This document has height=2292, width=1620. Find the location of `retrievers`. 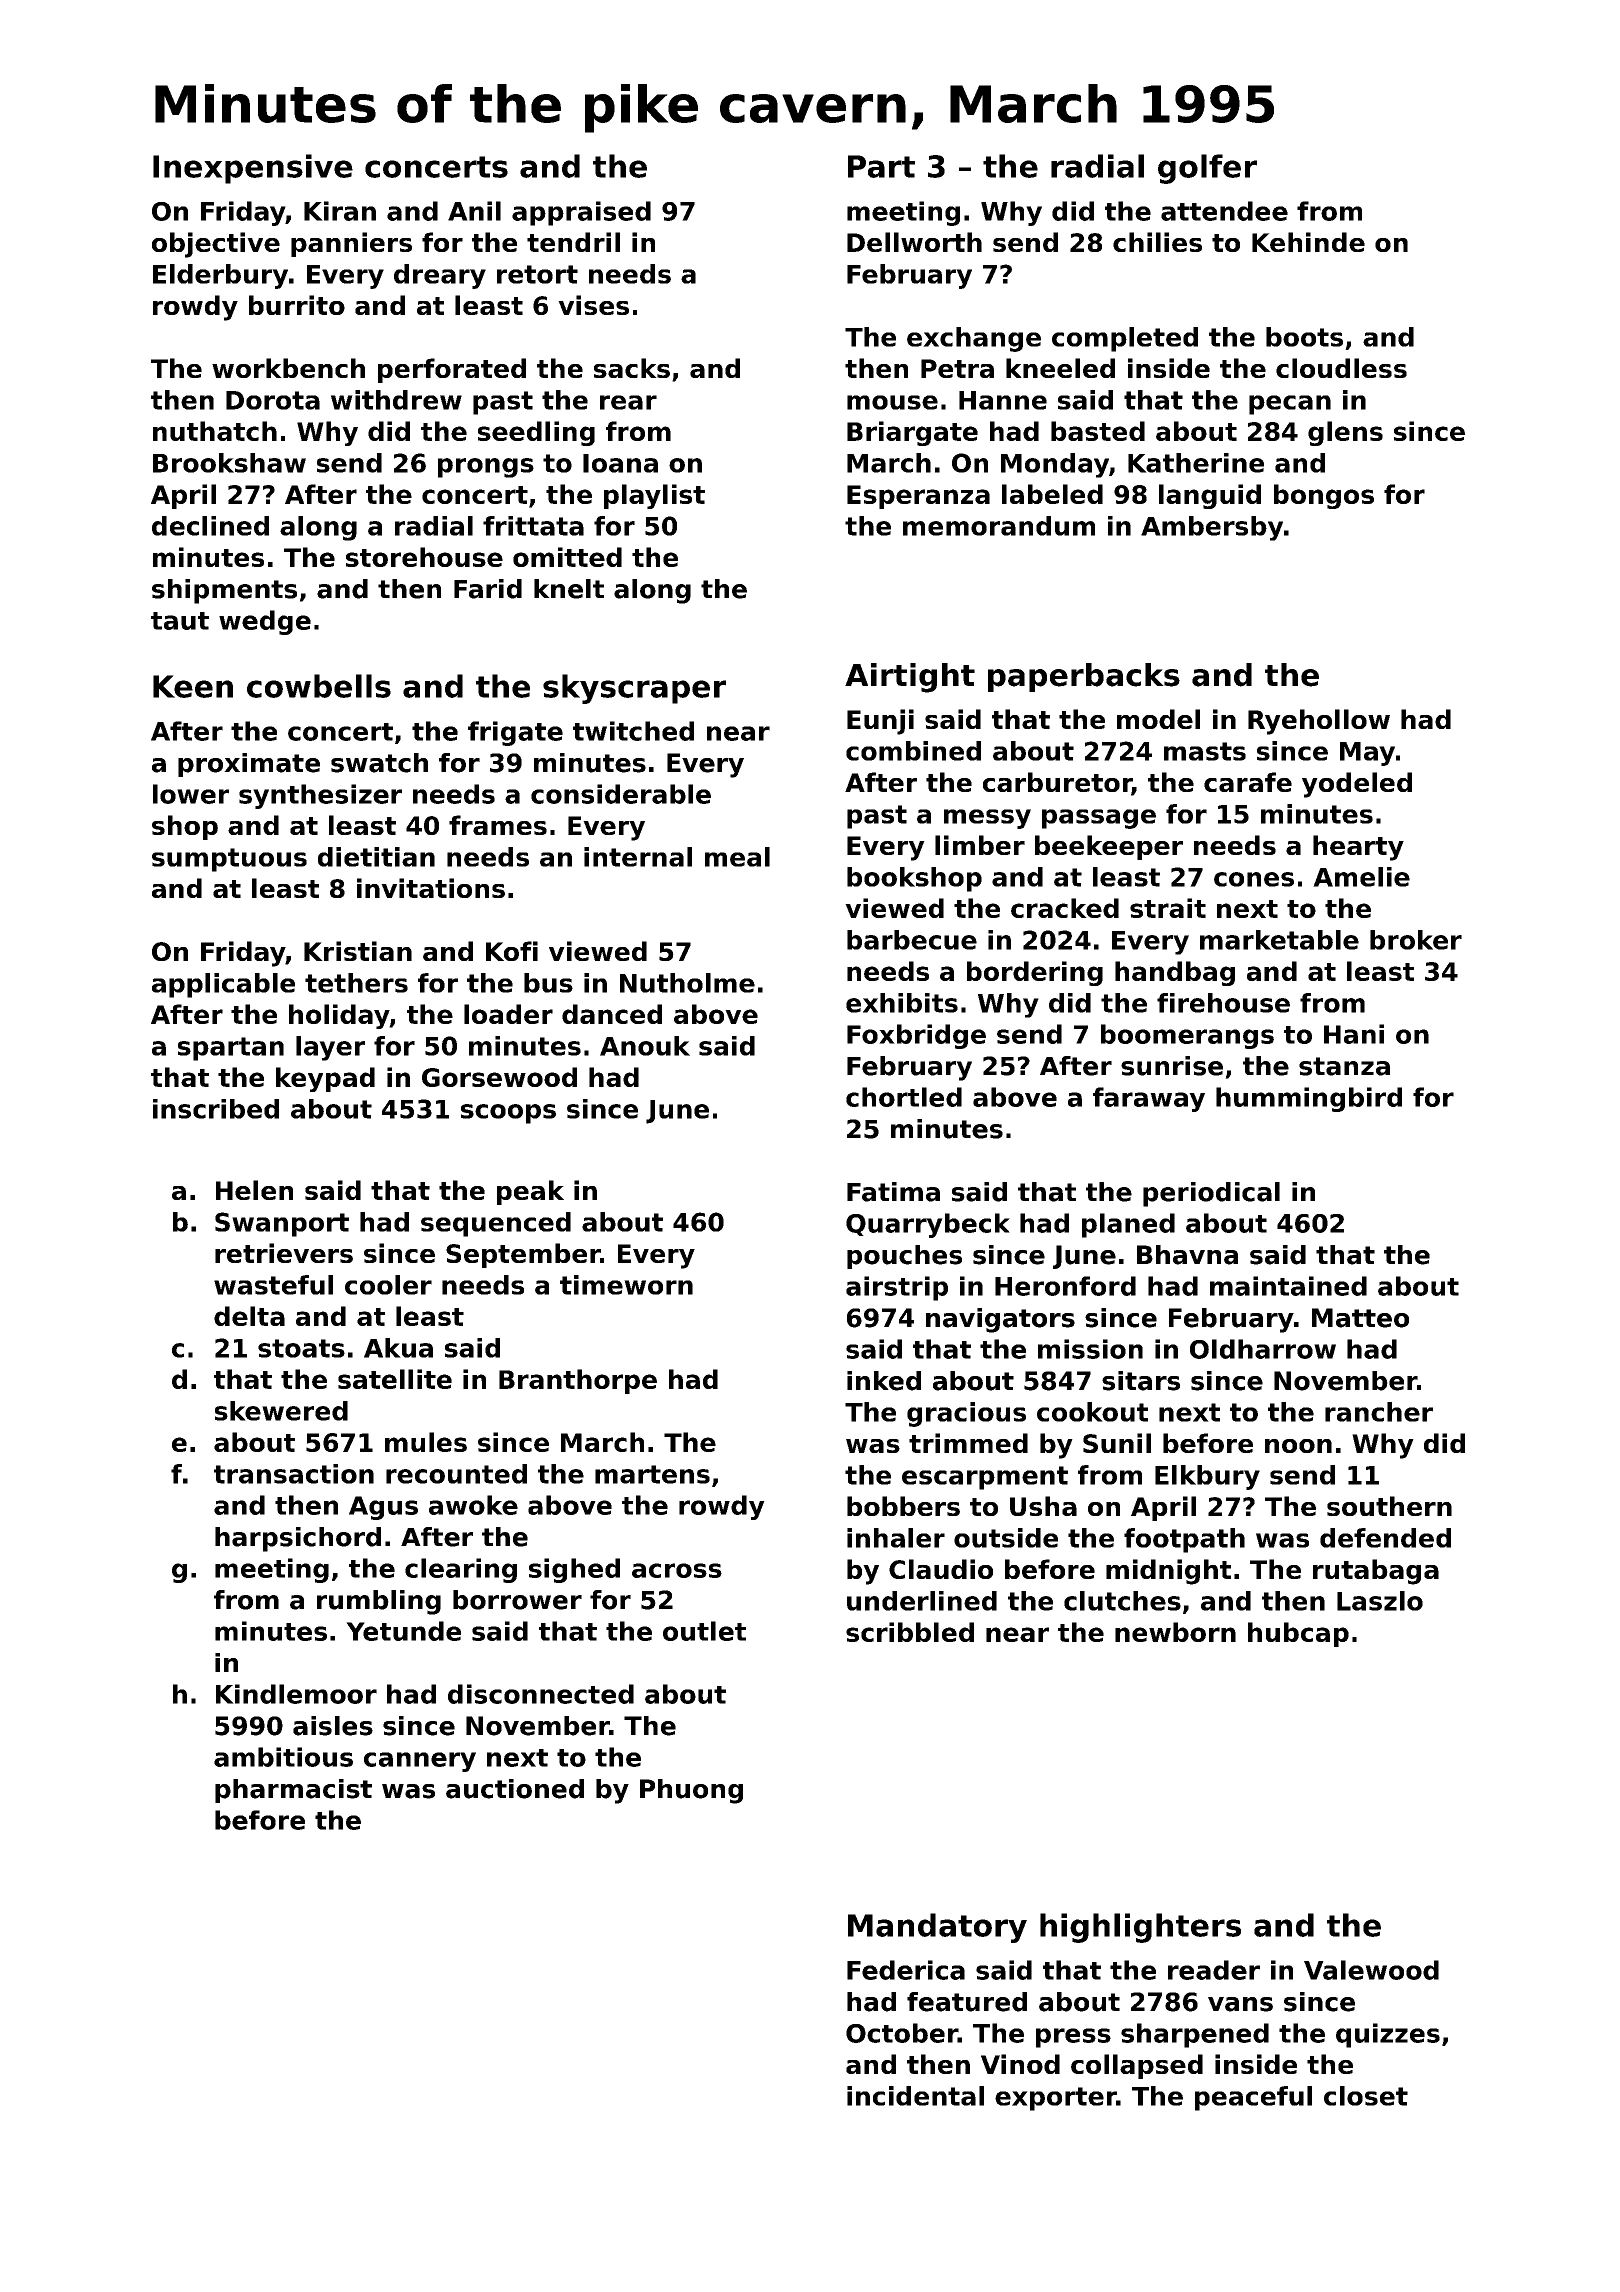

retrievers is located at coordinates (284, 1253).
